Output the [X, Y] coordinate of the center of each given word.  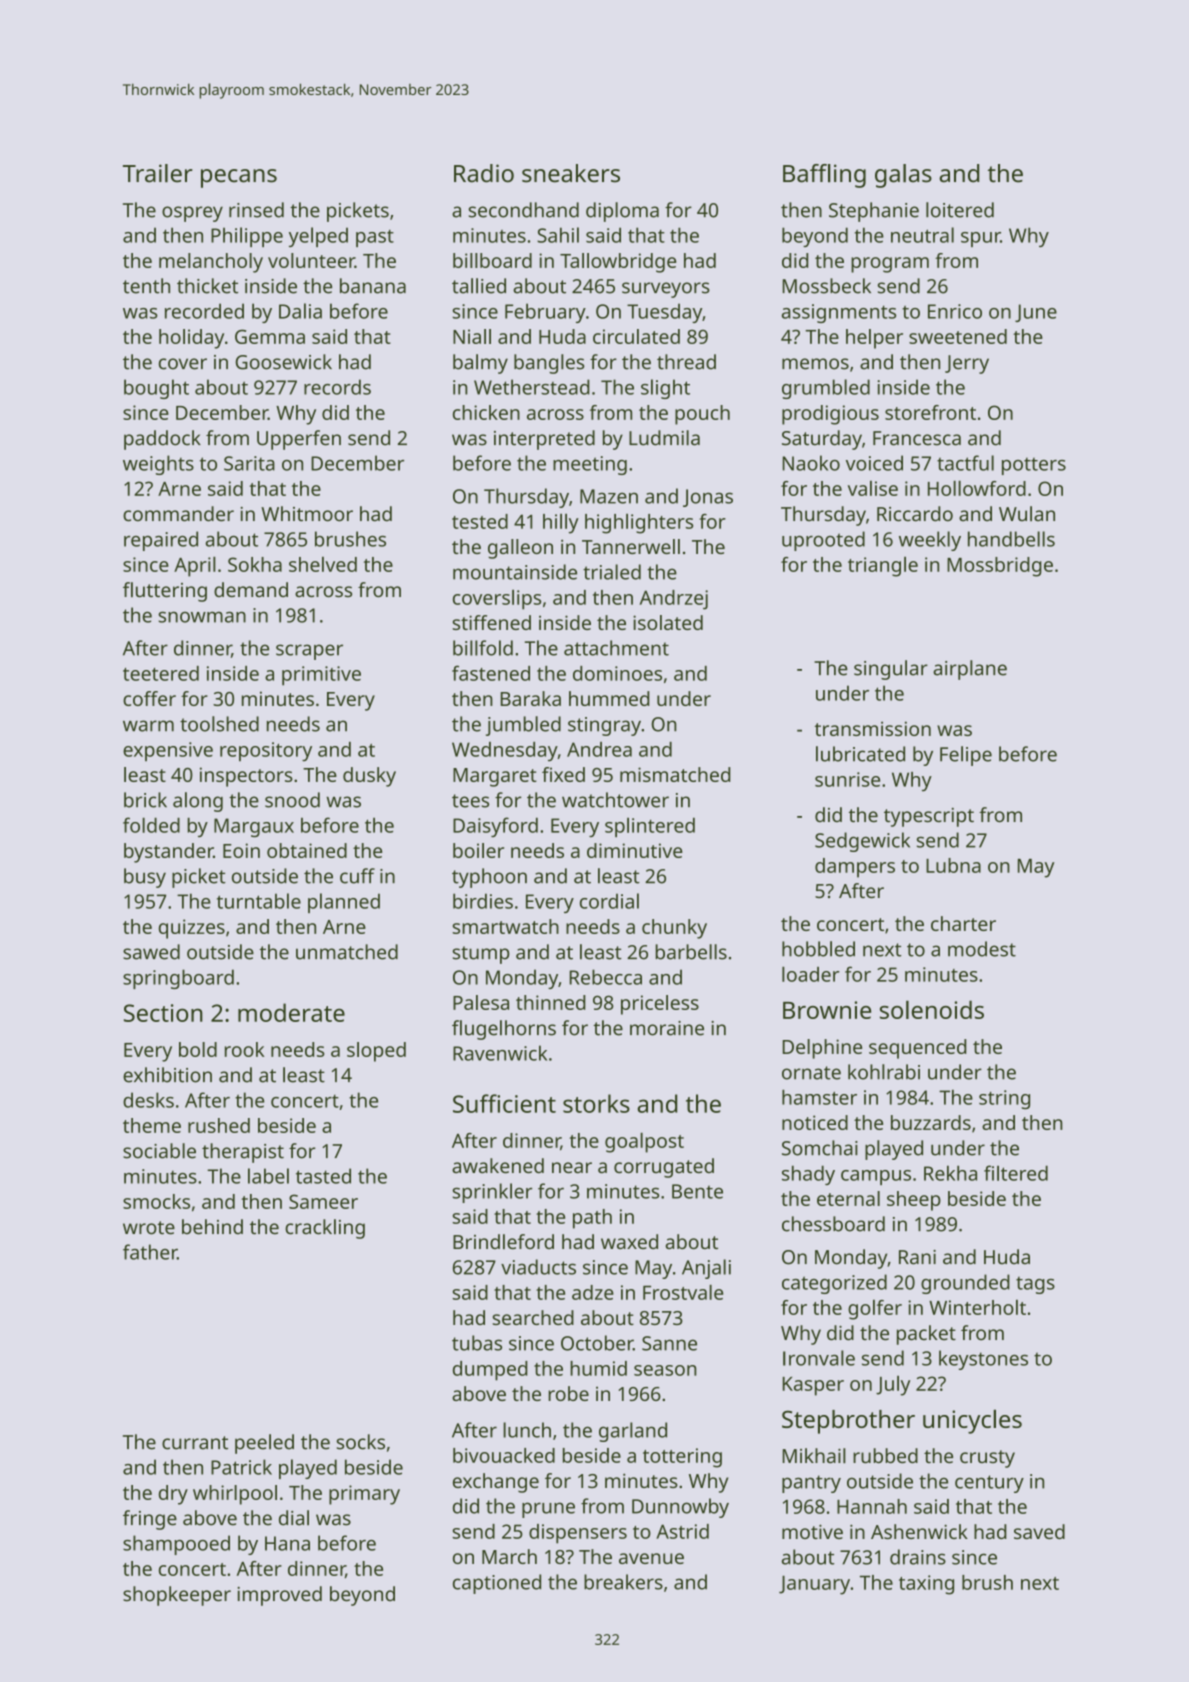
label [268, 1176]
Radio [484, 173]
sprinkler [492, 1193]
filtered [1016, 1173]
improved [279, 1596]
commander [178, 514]
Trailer [158, 173]
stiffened [492, 622]
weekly [930, 541]
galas [903, 176]
